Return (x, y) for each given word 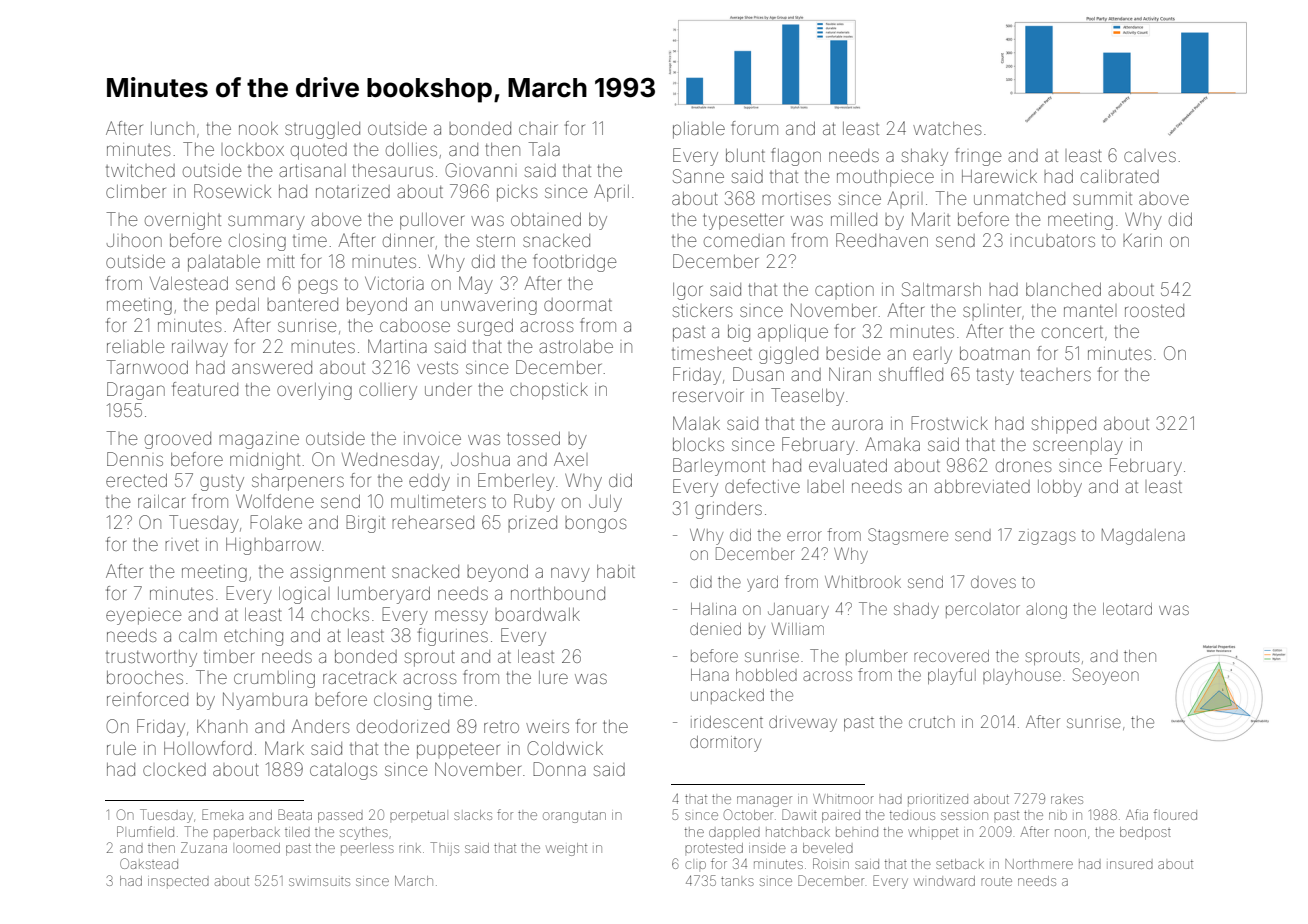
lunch (172, 128)
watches (947, 128)
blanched (1063, 289)
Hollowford (208, 748)
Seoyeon (1106, 676)
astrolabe (576, 346)
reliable (135, 346)
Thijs (444, 849)
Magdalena (1143, 536)
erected (136, 480)
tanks (737, 881)
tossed (533, 438)
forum (754, 128)
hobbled (766, 675)
